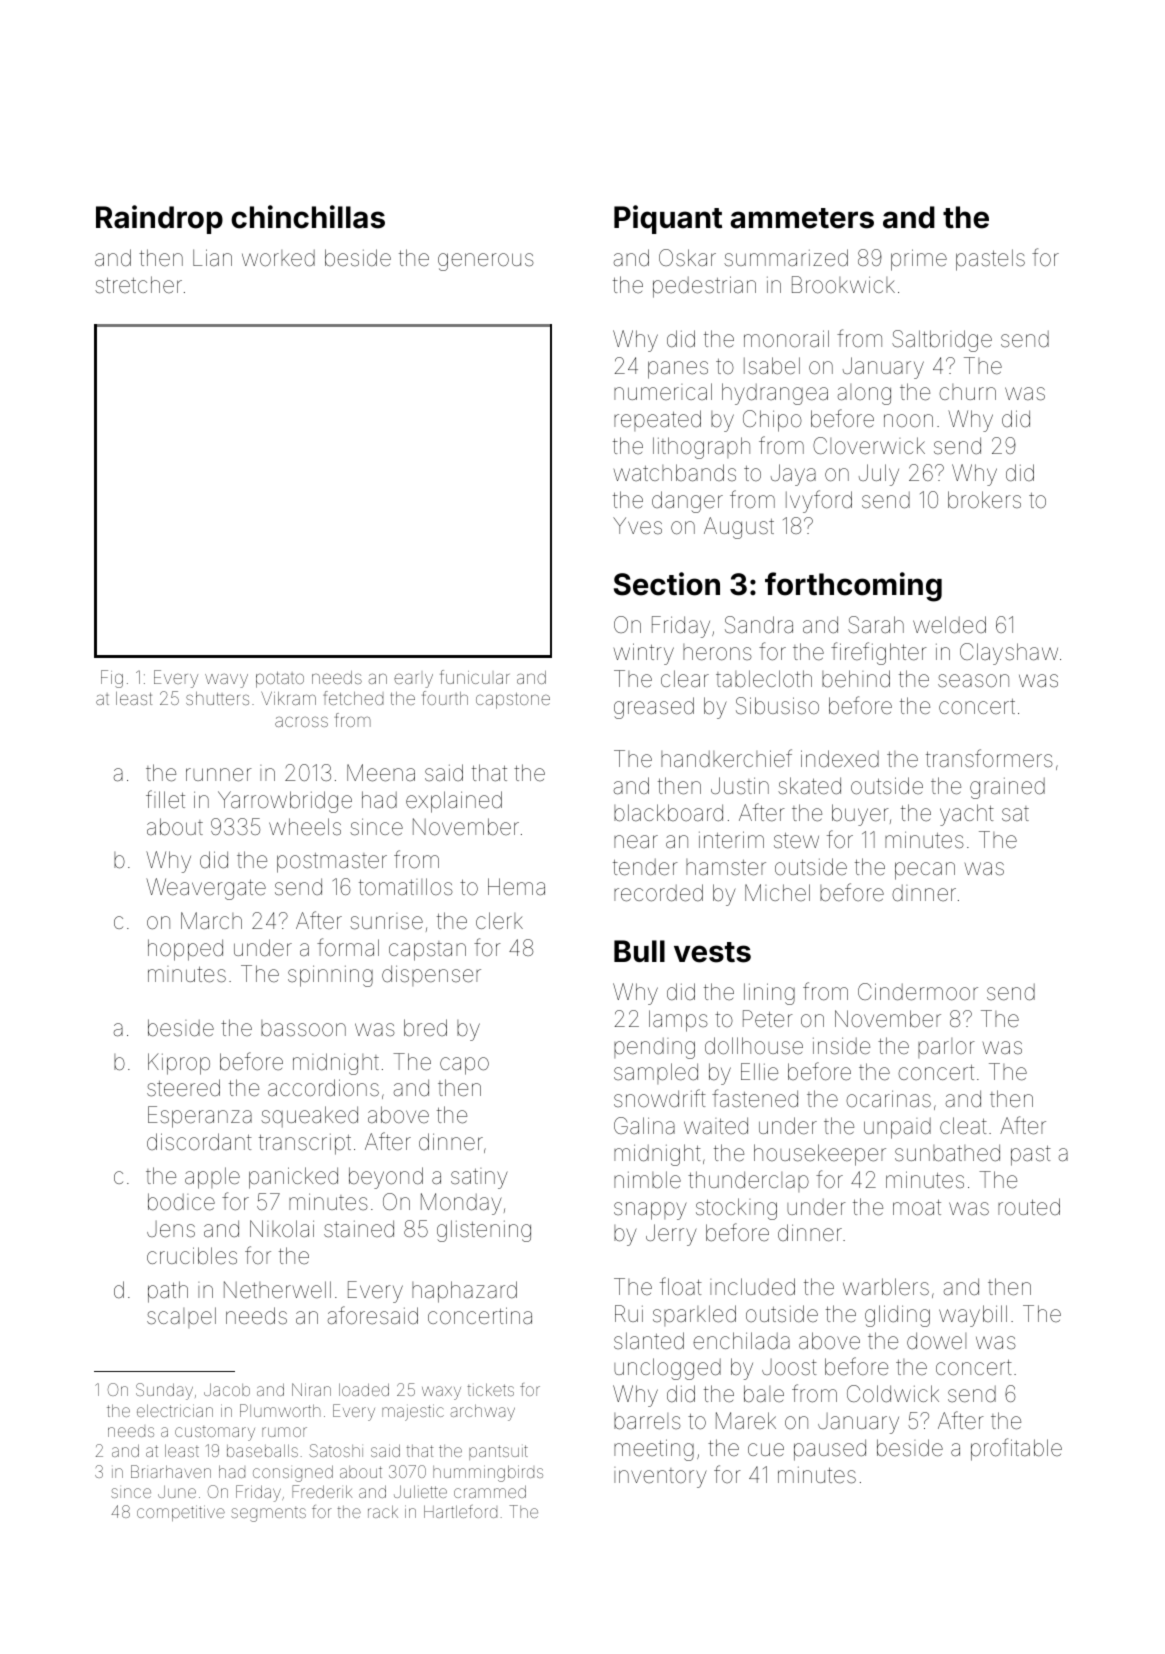 The width and height of the screenshot is (1165, 1654). Describe the element at coordinates (138, 285) in the screenshot. I see `stretcher` at that location.
